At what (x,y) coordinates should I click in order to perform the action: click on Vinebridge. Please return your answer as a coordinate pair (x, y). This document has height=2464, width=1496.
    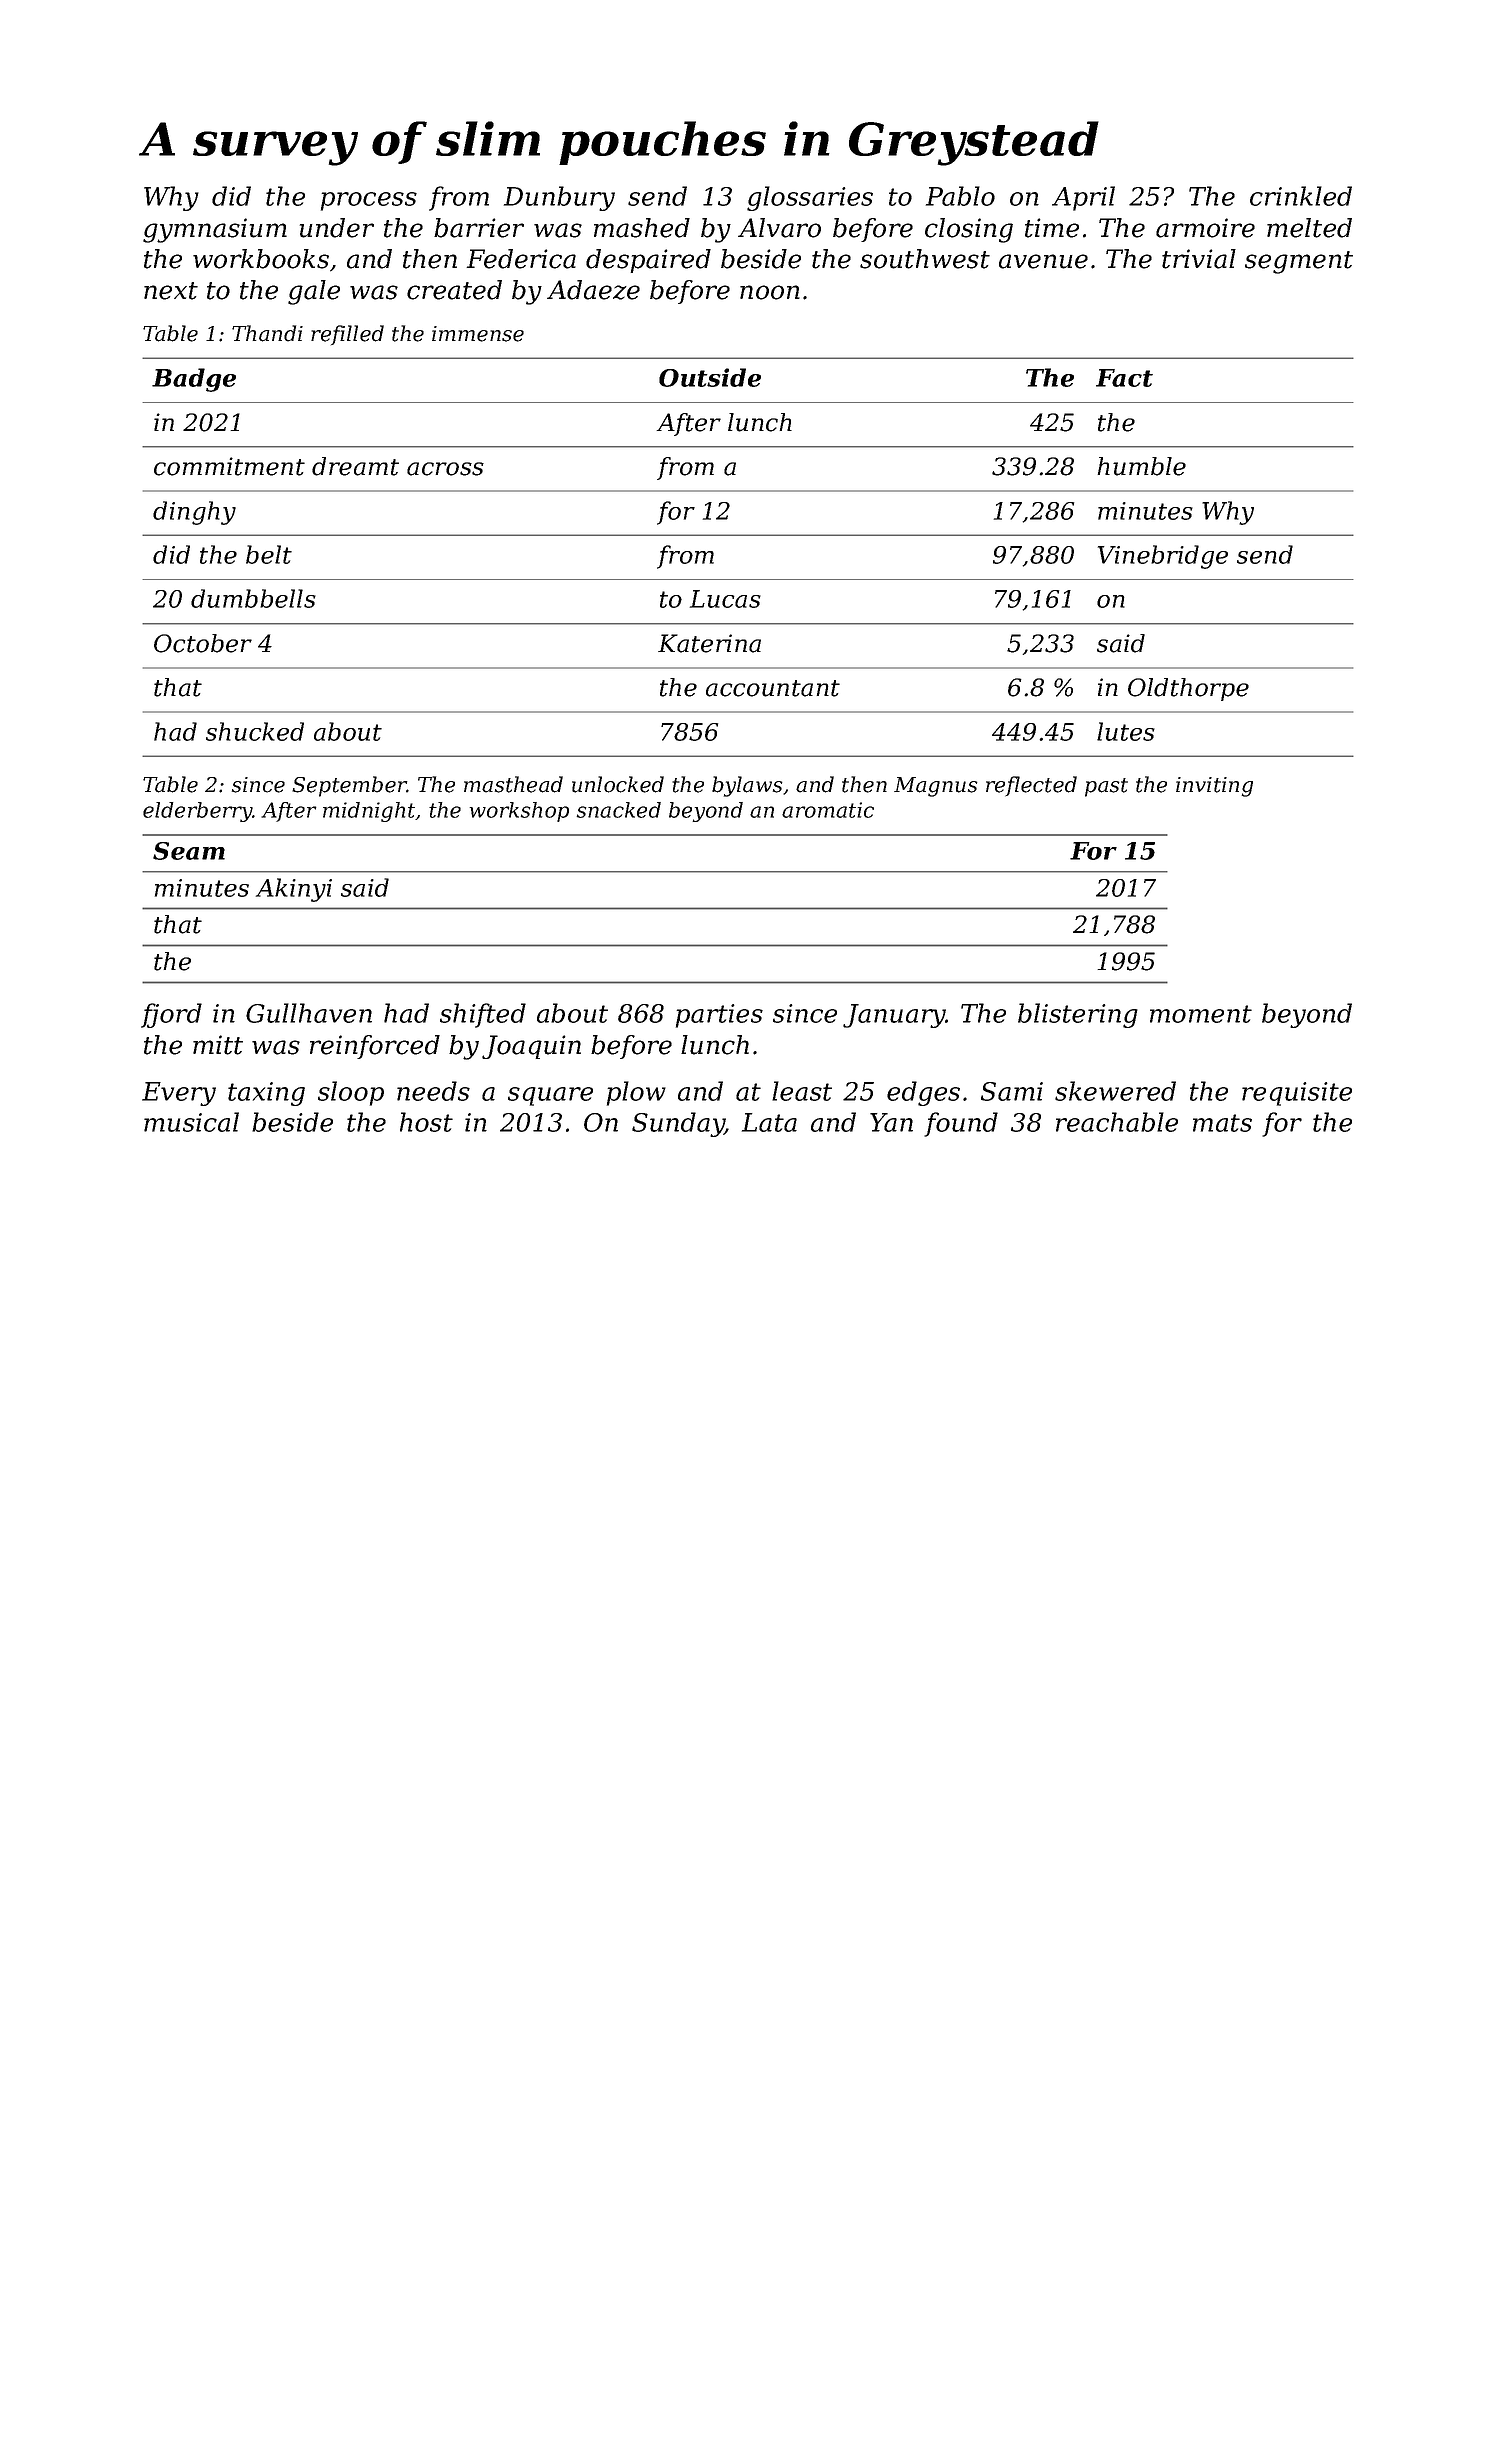
    Looking at the image, I should click on (1163, 557).
